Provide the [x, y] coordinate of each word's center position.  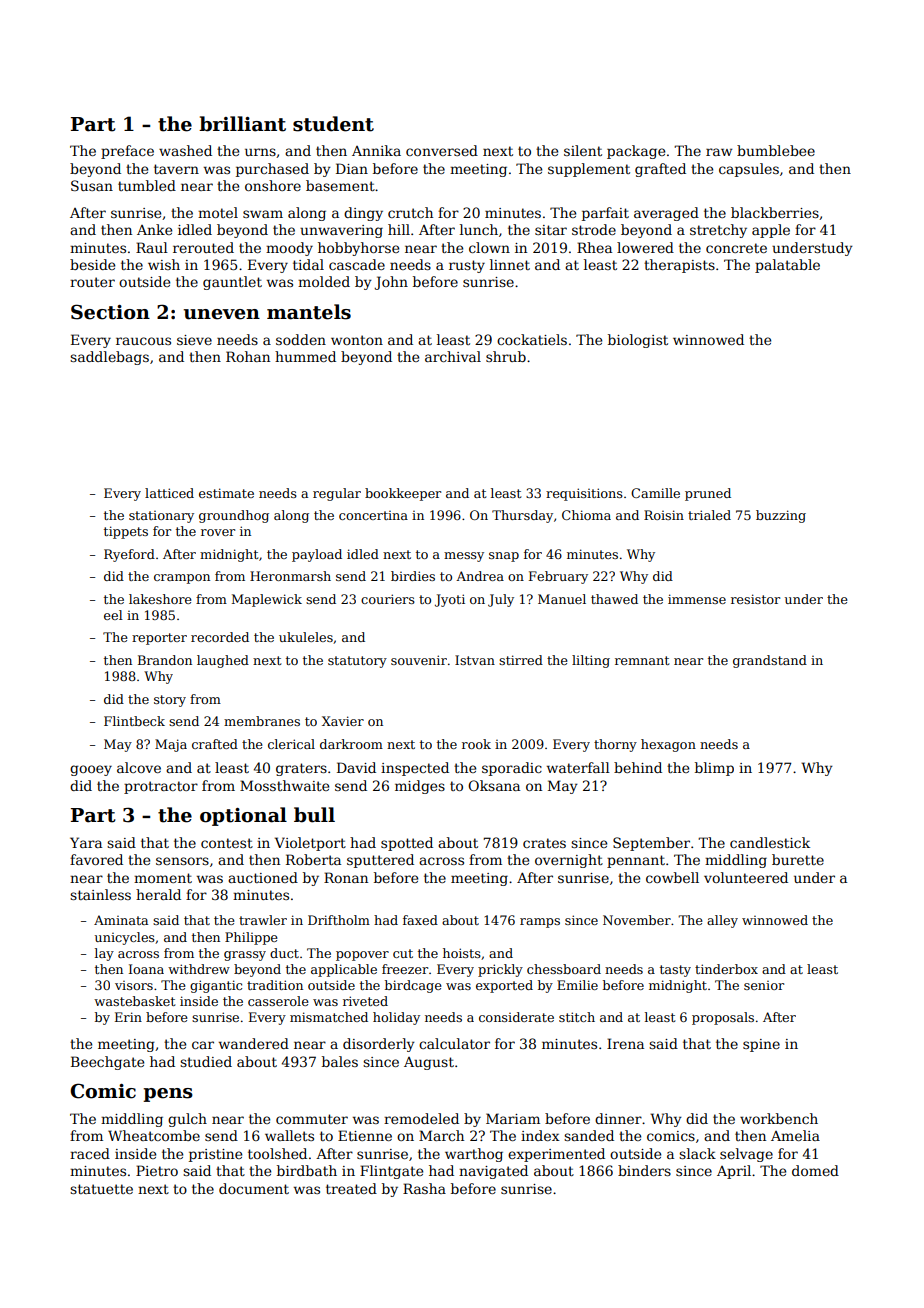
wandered [254, 1043]
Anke [154, 229]
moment [163, 878]
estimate [226, 493]
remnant [642, 660]
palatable [787, 266]
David [356, 767]
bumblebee [776, 150]
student [333, 124]
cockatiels [532, 339]
